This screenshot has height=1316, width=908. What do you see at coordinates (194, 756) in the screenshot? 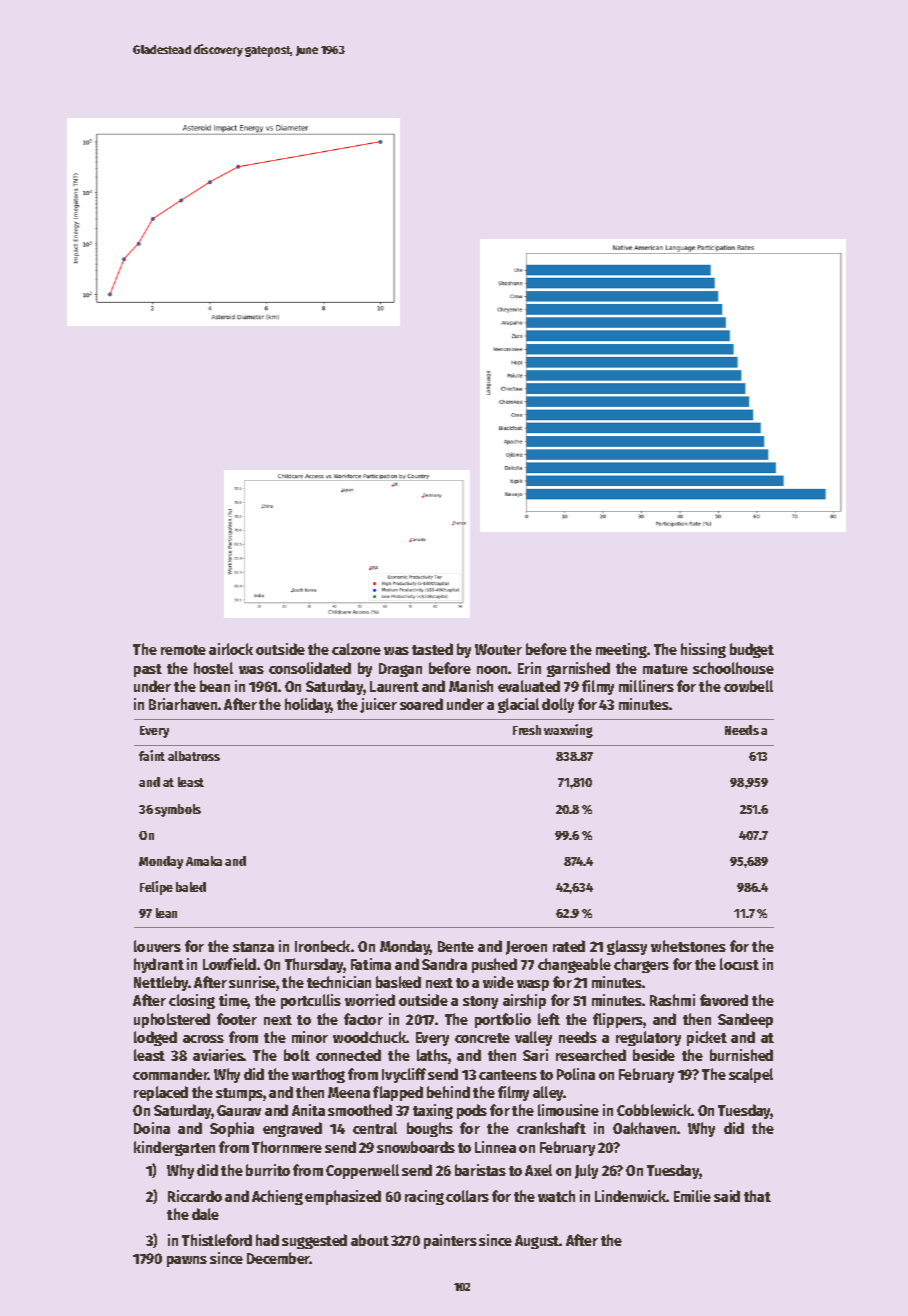
I see `albatross` at bounding box center [194, 756].
